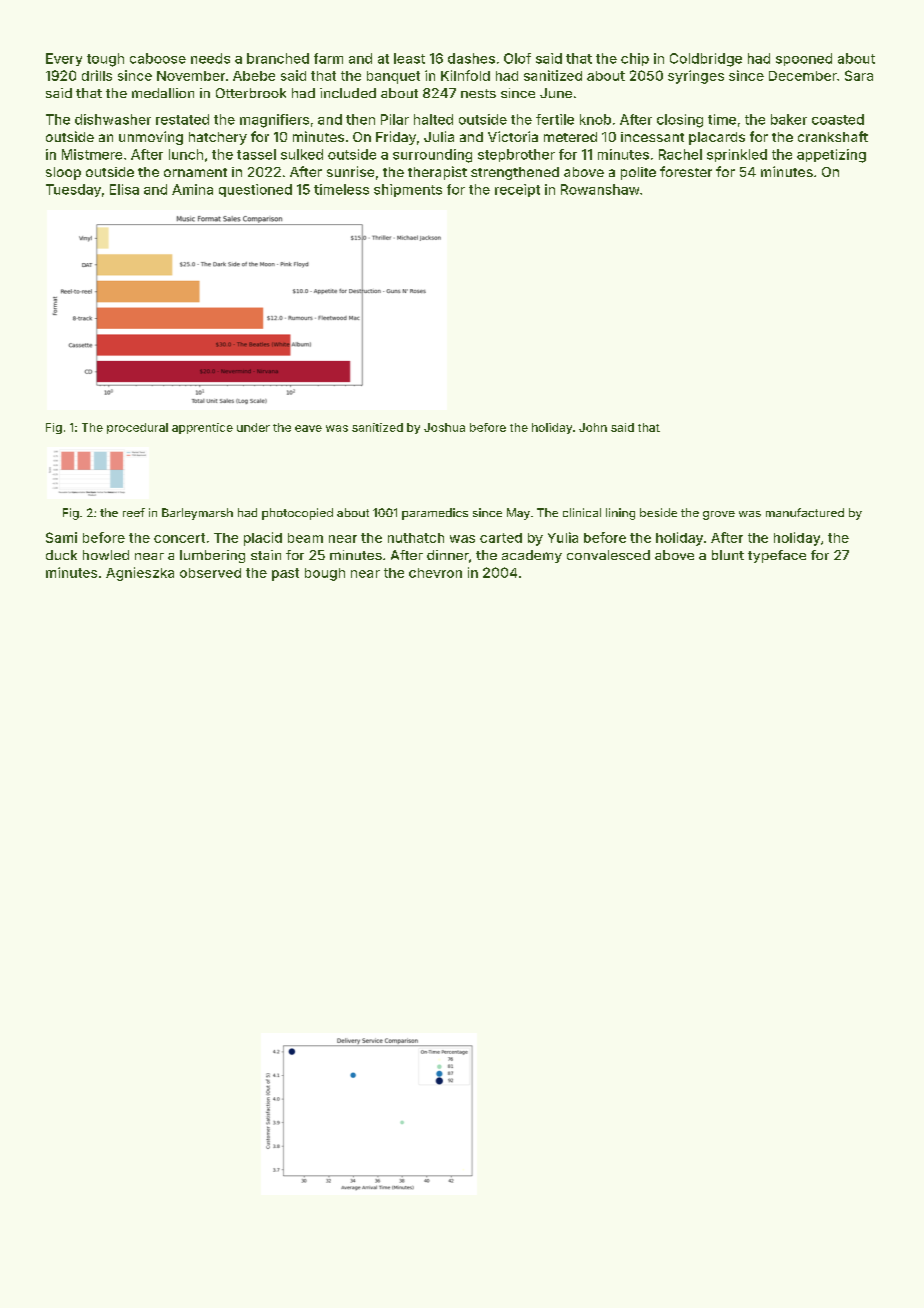 This screenshot has height=1308, width=924. I want to click on least, so click(409, 58).
